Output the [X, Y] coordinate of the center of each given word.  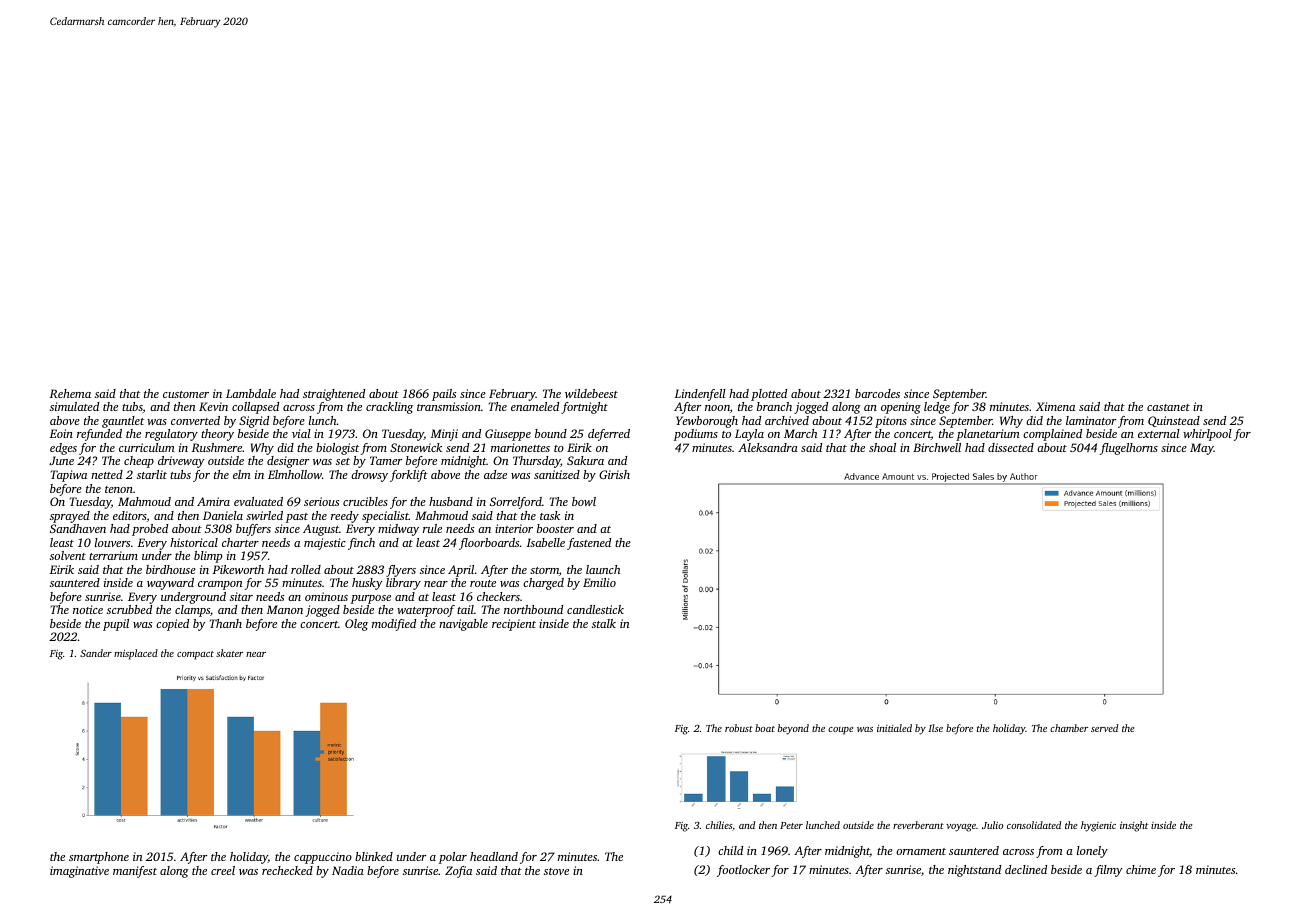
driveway [181, 462]
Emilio [599, 582]
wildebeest [591, 393]
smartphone [99, 858]
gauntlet [123, 422]
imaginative [79, 872]
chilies [719, 825]
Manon [285, 609]
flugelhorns [1129, 449]
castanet [1168, 407]
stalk [604, 623]
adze [495, 474]
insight [1134, 826]
